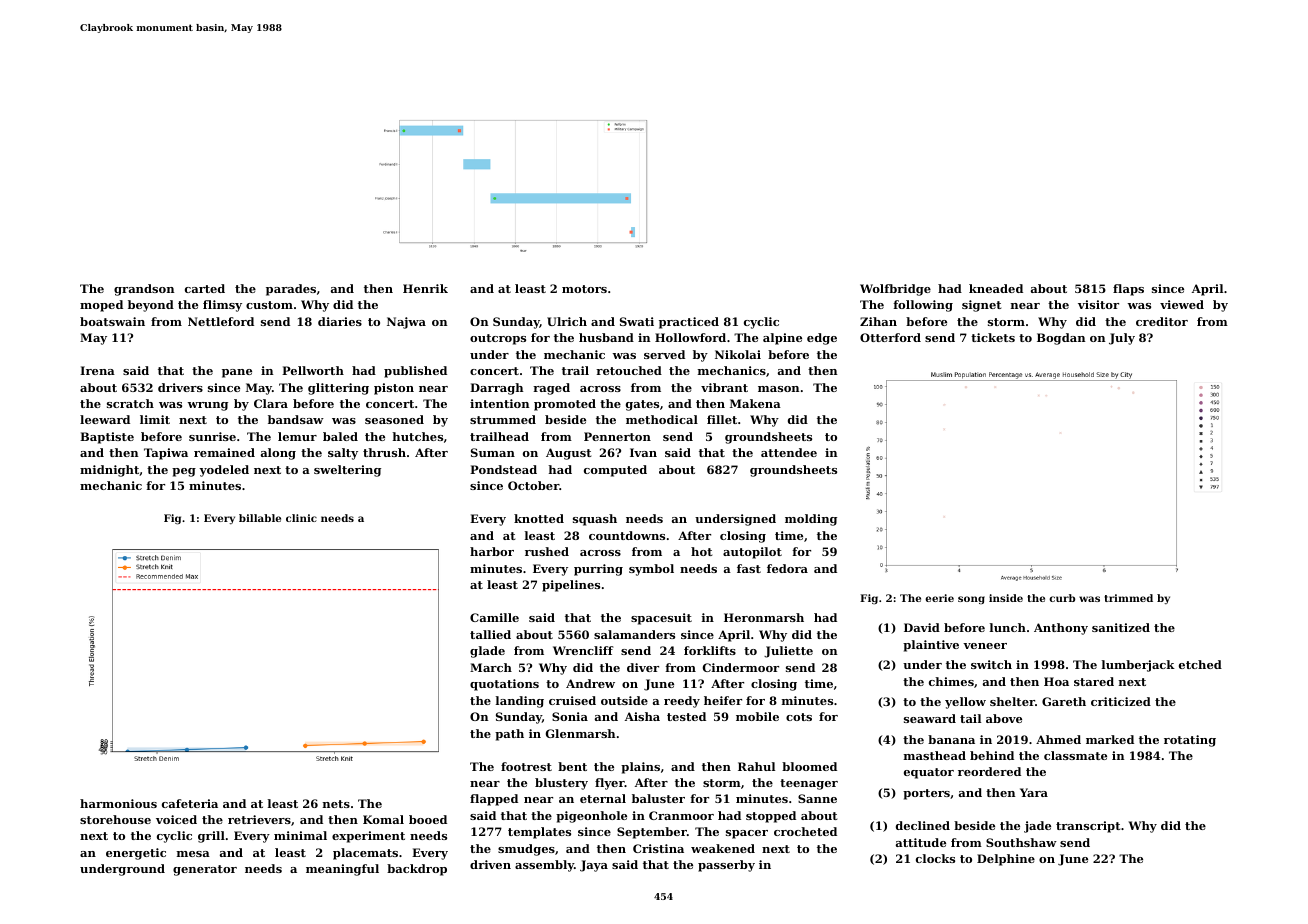 This image has width=1308, height=924. I want to click on Cindermoor, so click(741, 667).
